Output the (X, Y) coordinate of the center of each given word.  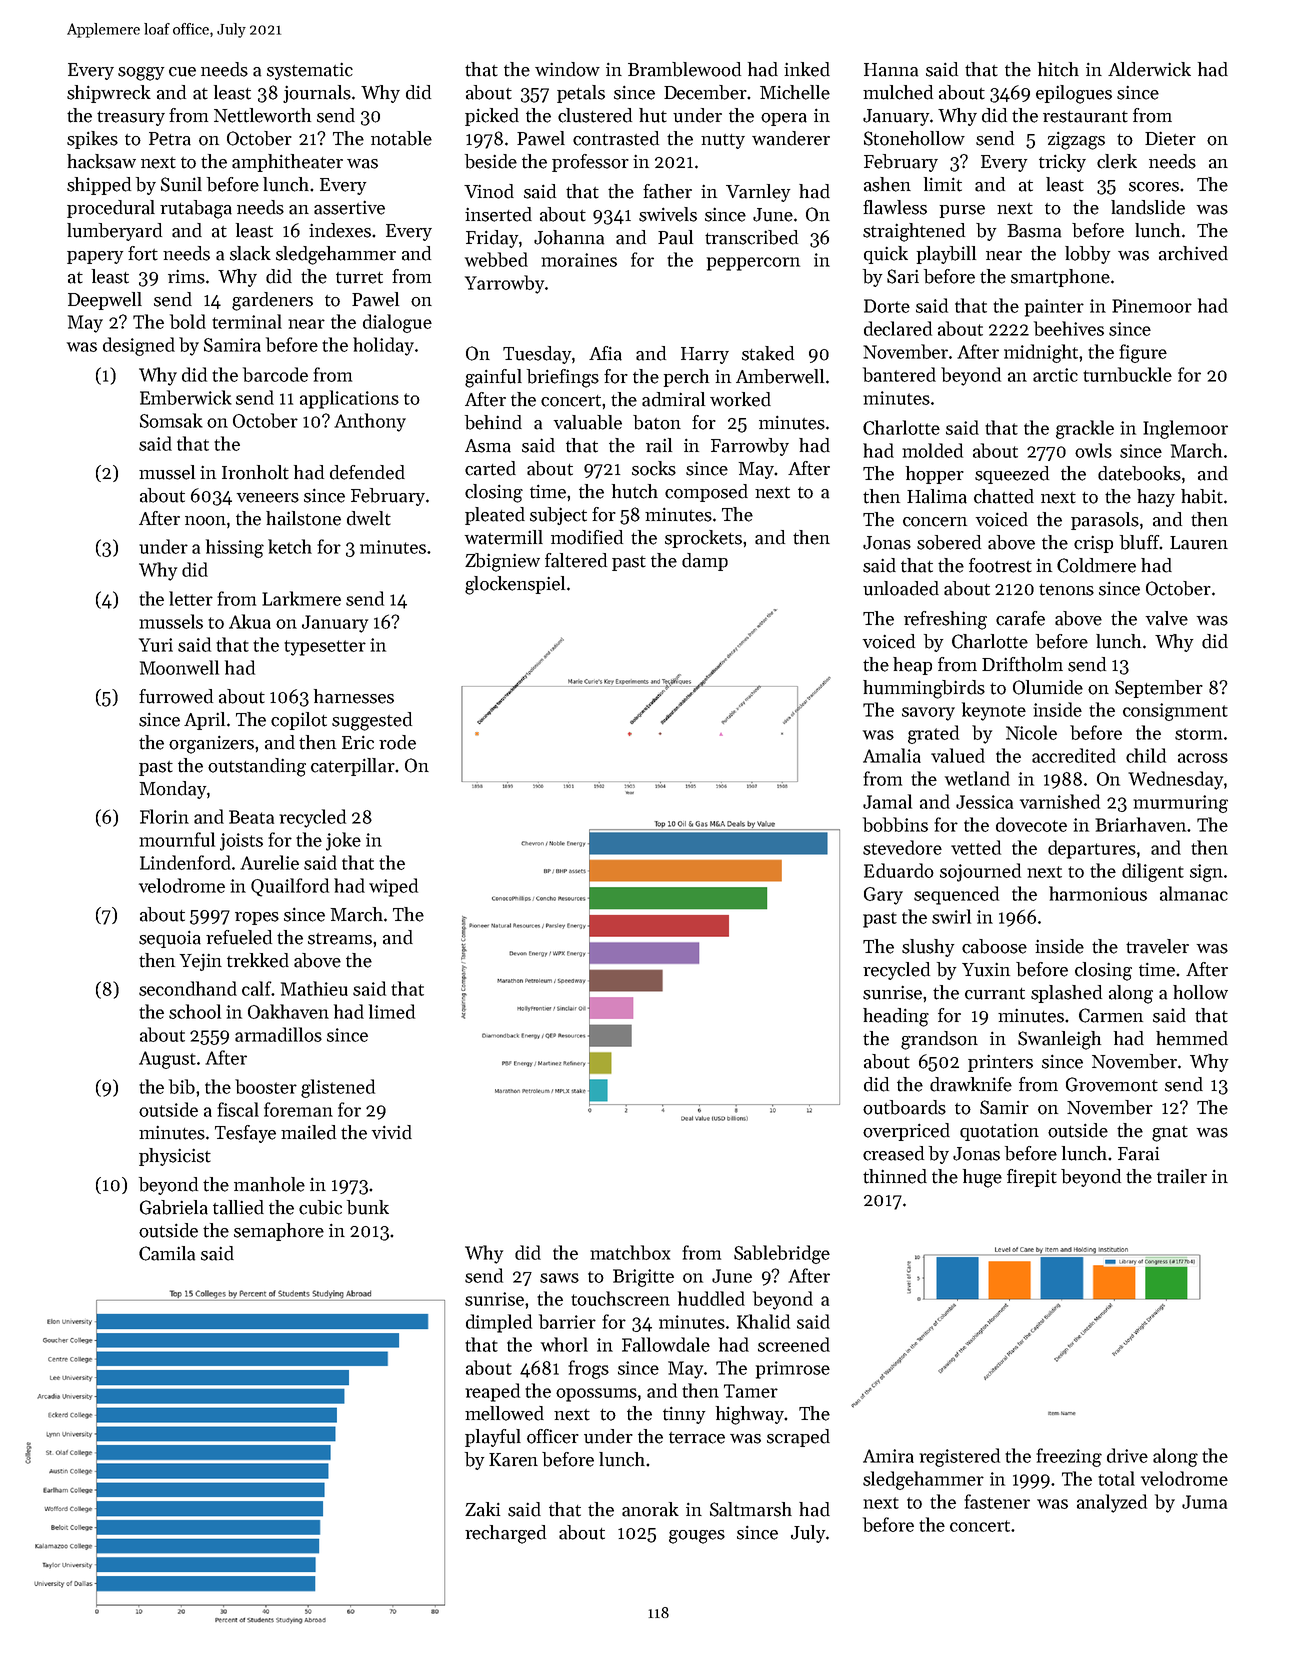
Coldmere (1096, 565)
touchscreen (620, 1298)
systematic (310, 71)
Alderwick (1149, 69)
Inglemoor (1185, 429)
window (567, 69)
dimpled (499, 1323)
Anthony (370, 422)
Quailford (290, 887)
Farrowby (750, 447)
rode (397, 742)
